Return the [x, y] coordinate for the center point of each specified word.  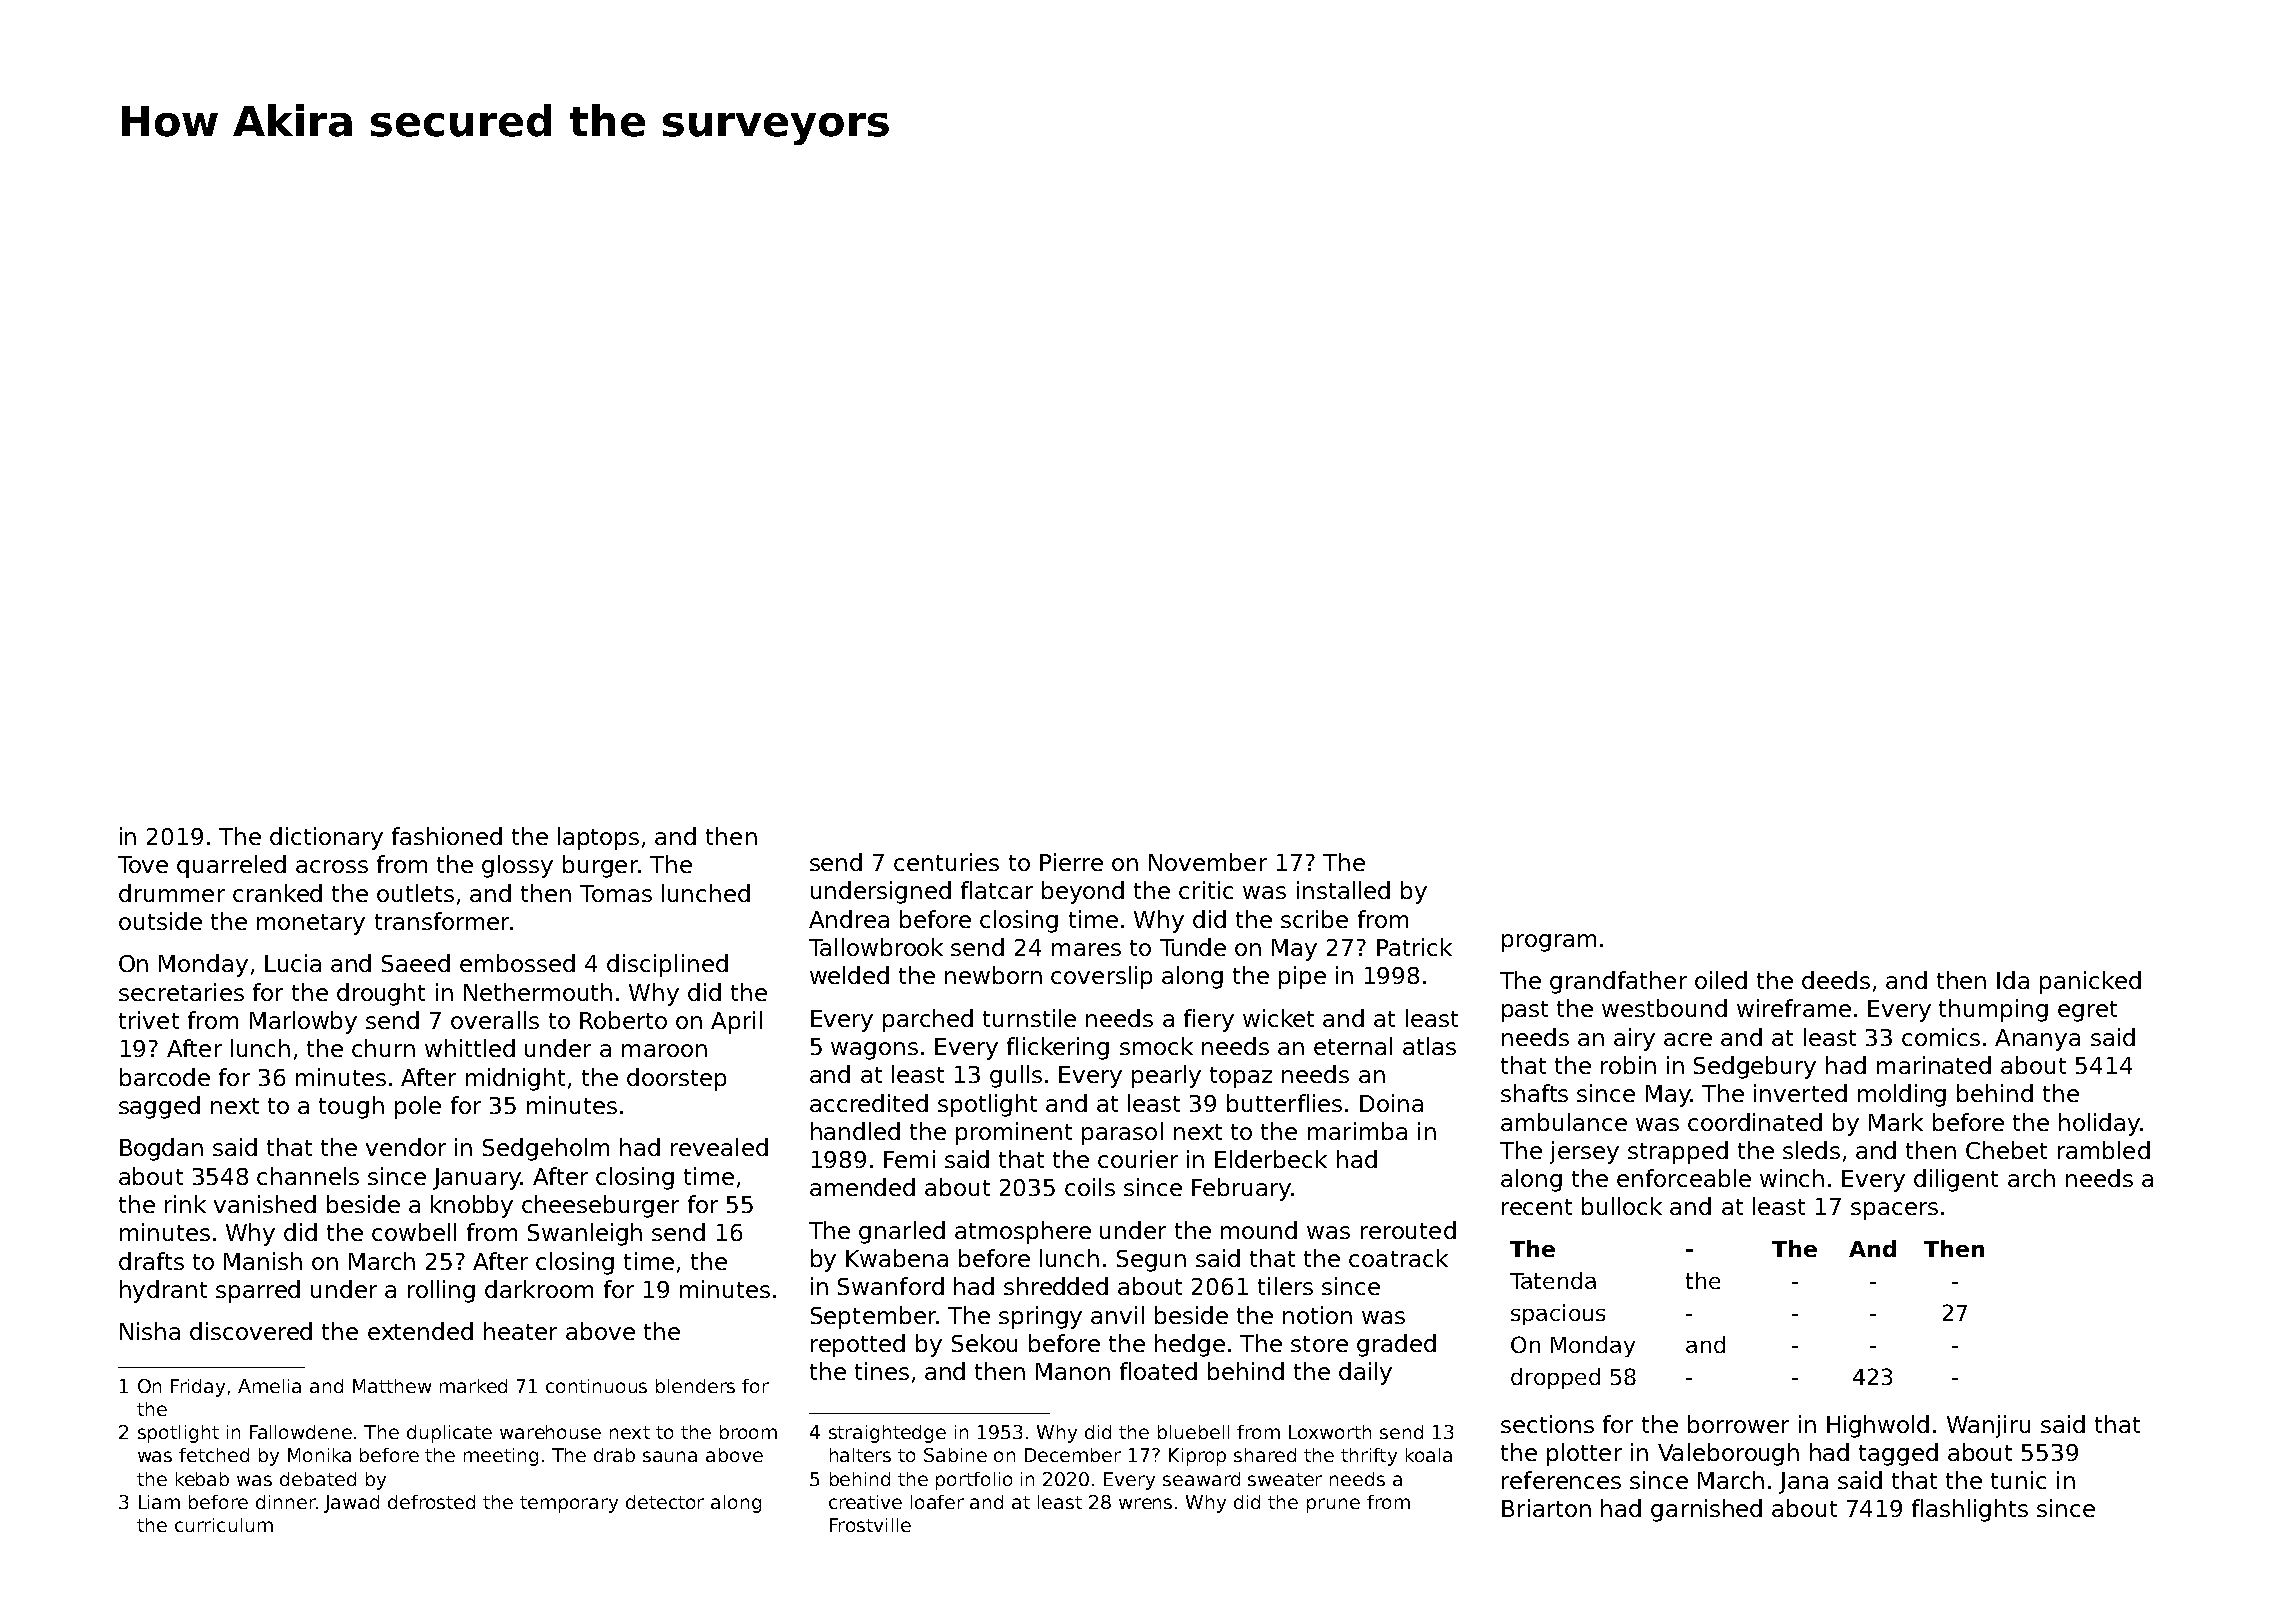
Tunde [1193, 947]
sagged [159, 1107]
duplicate [449, 1434]
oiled [1721, 980]
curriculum [224, 1525]
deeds [1836, 980]
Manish [263, 1261]
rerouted [1408, 1230]
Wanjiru [1988, 1426]
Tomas [616, 893]
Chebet [2006, 1150]
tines [882, 1371]
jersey [1584, 1152]
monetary [311, 924]
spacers [1894, 1211]
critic [1206, 890]
